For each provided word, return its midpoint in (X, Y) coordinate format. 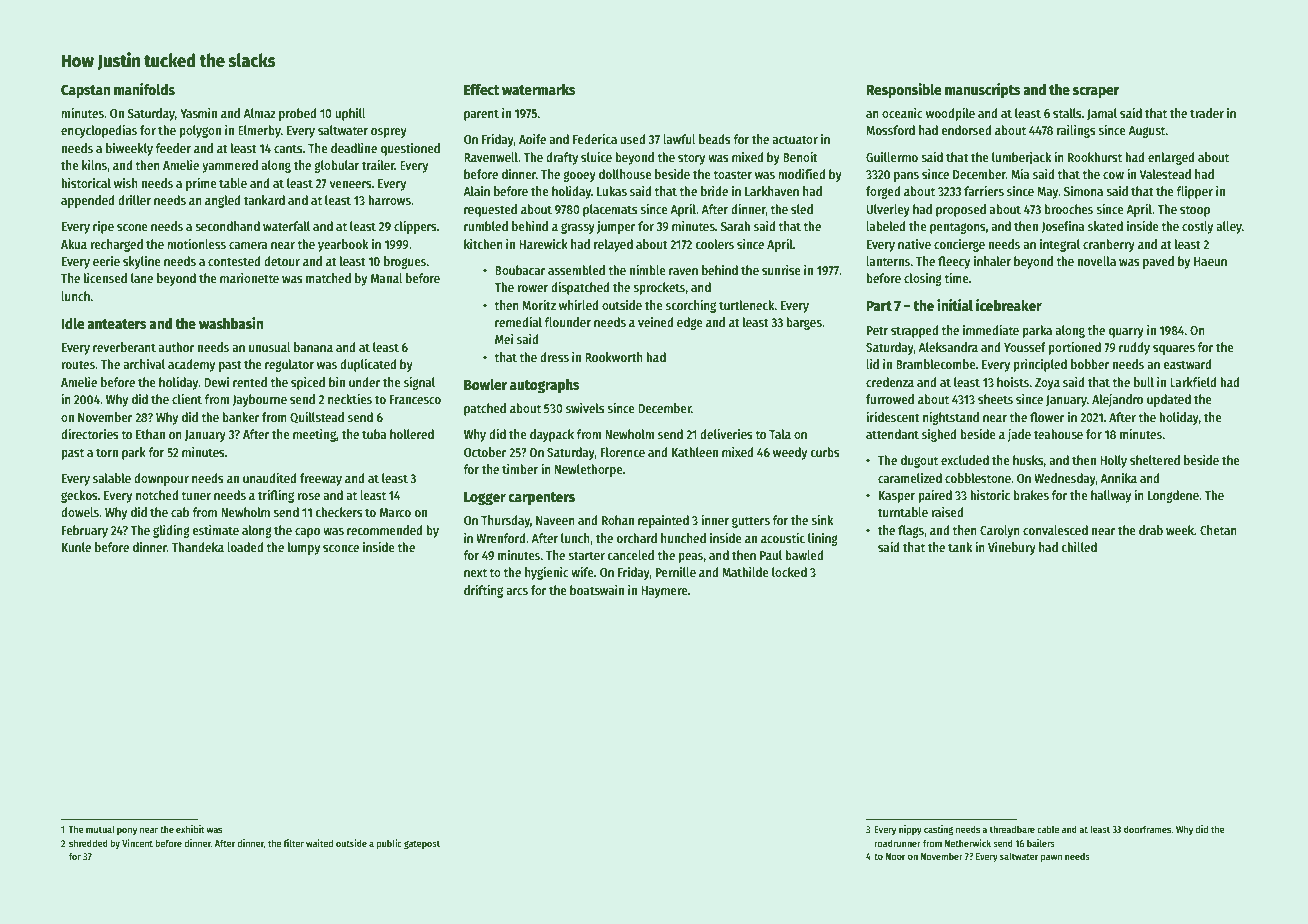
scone (132, 227)
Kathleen (695, 452)
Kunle (76, 547)
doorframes (1148, 829)
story (691, 159)
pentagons (958, 228)
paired (935, 496)
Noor (895, 856)
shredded (88, 843)
